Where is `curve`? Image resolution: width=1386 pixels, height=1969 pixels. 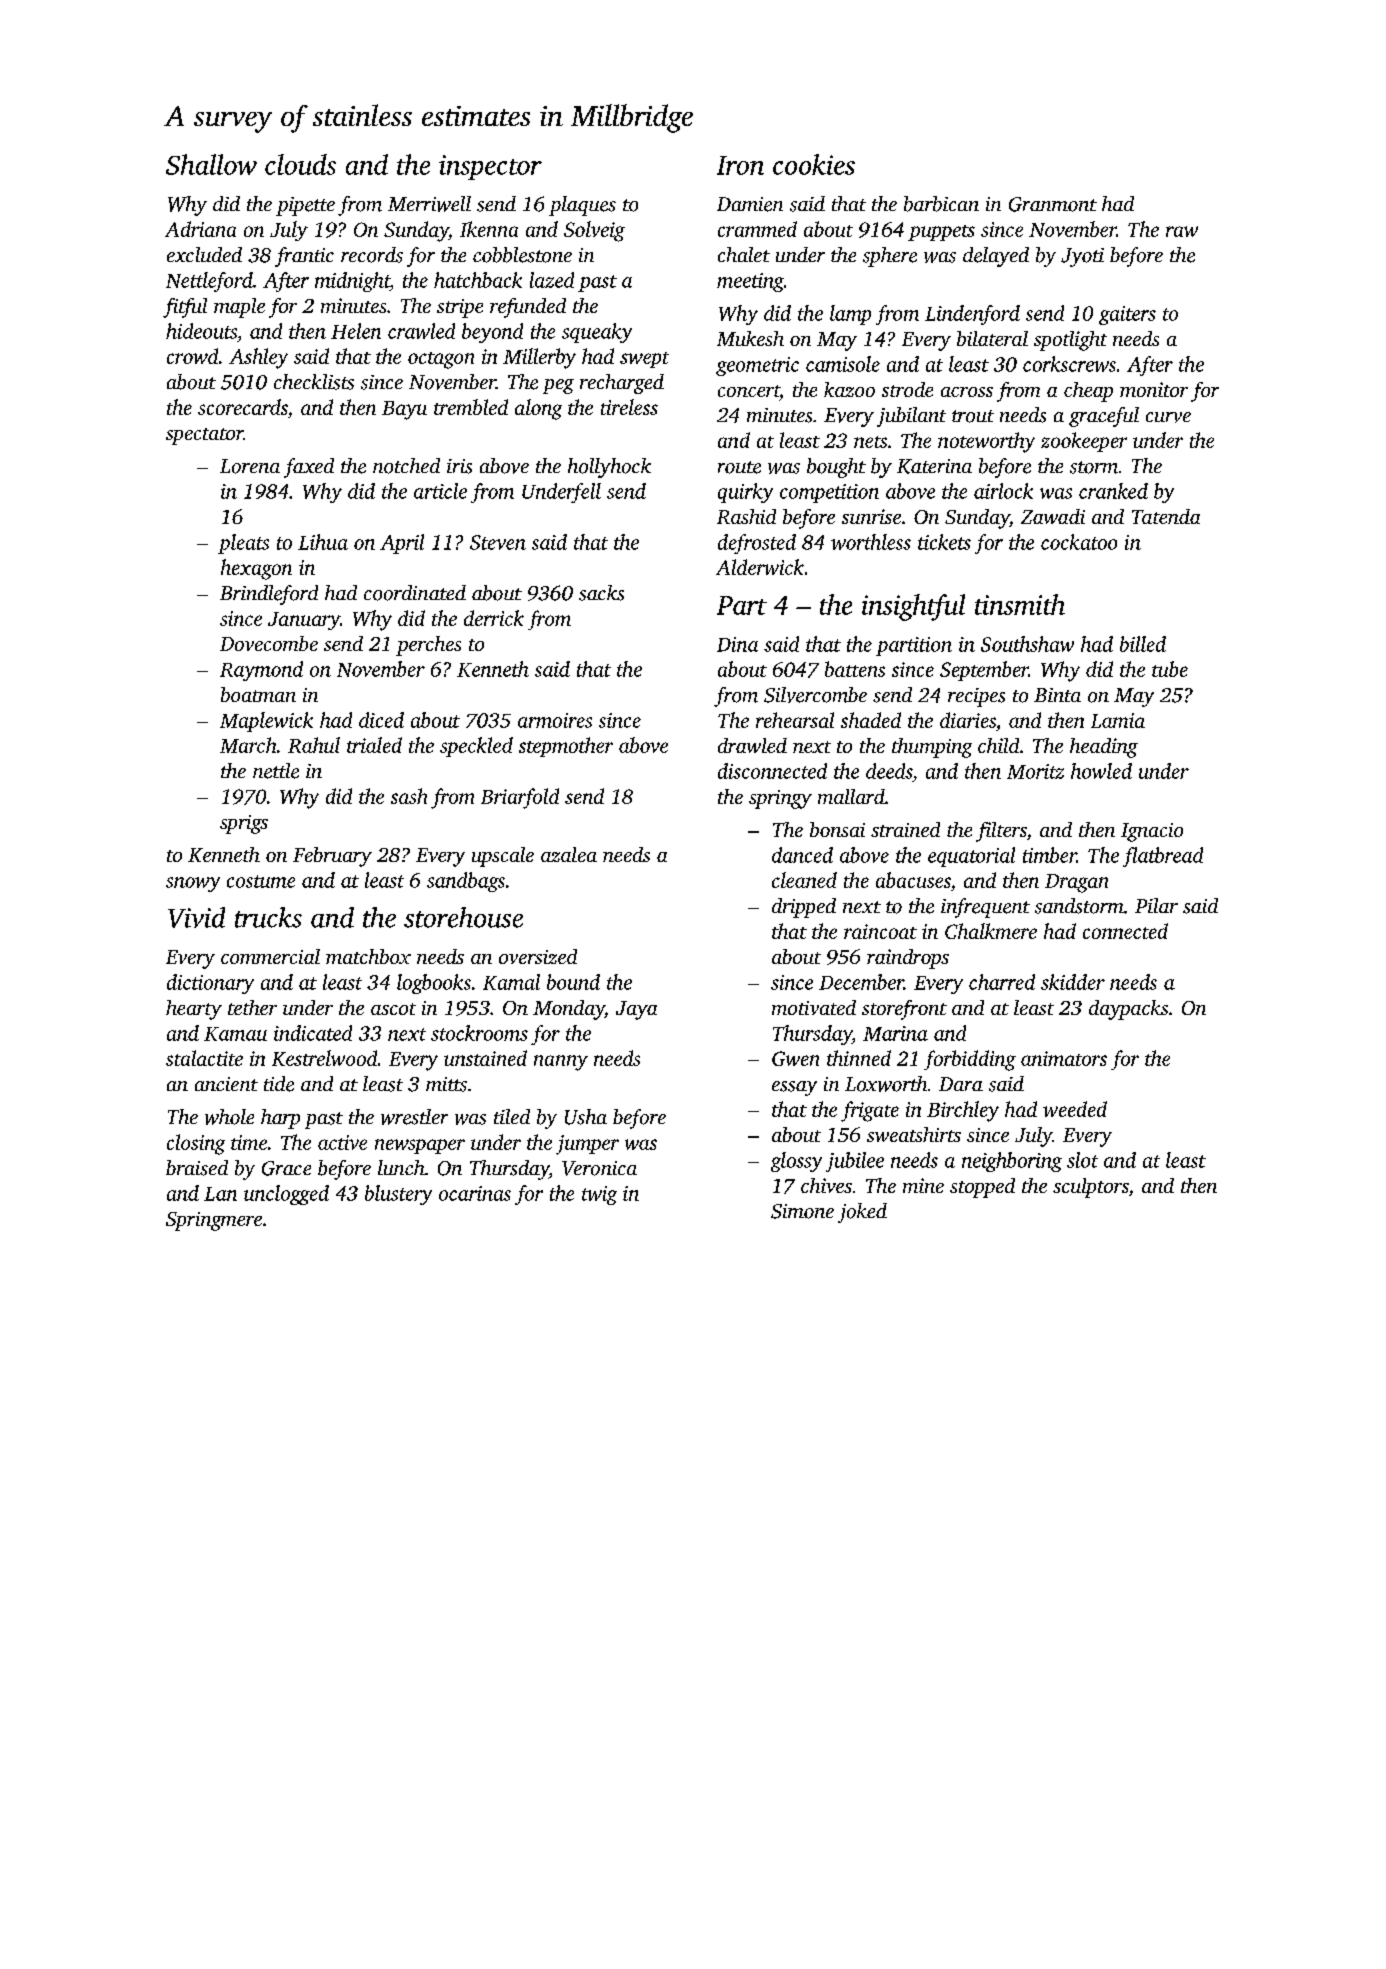 curve is located at coordinates (1168, 417).
